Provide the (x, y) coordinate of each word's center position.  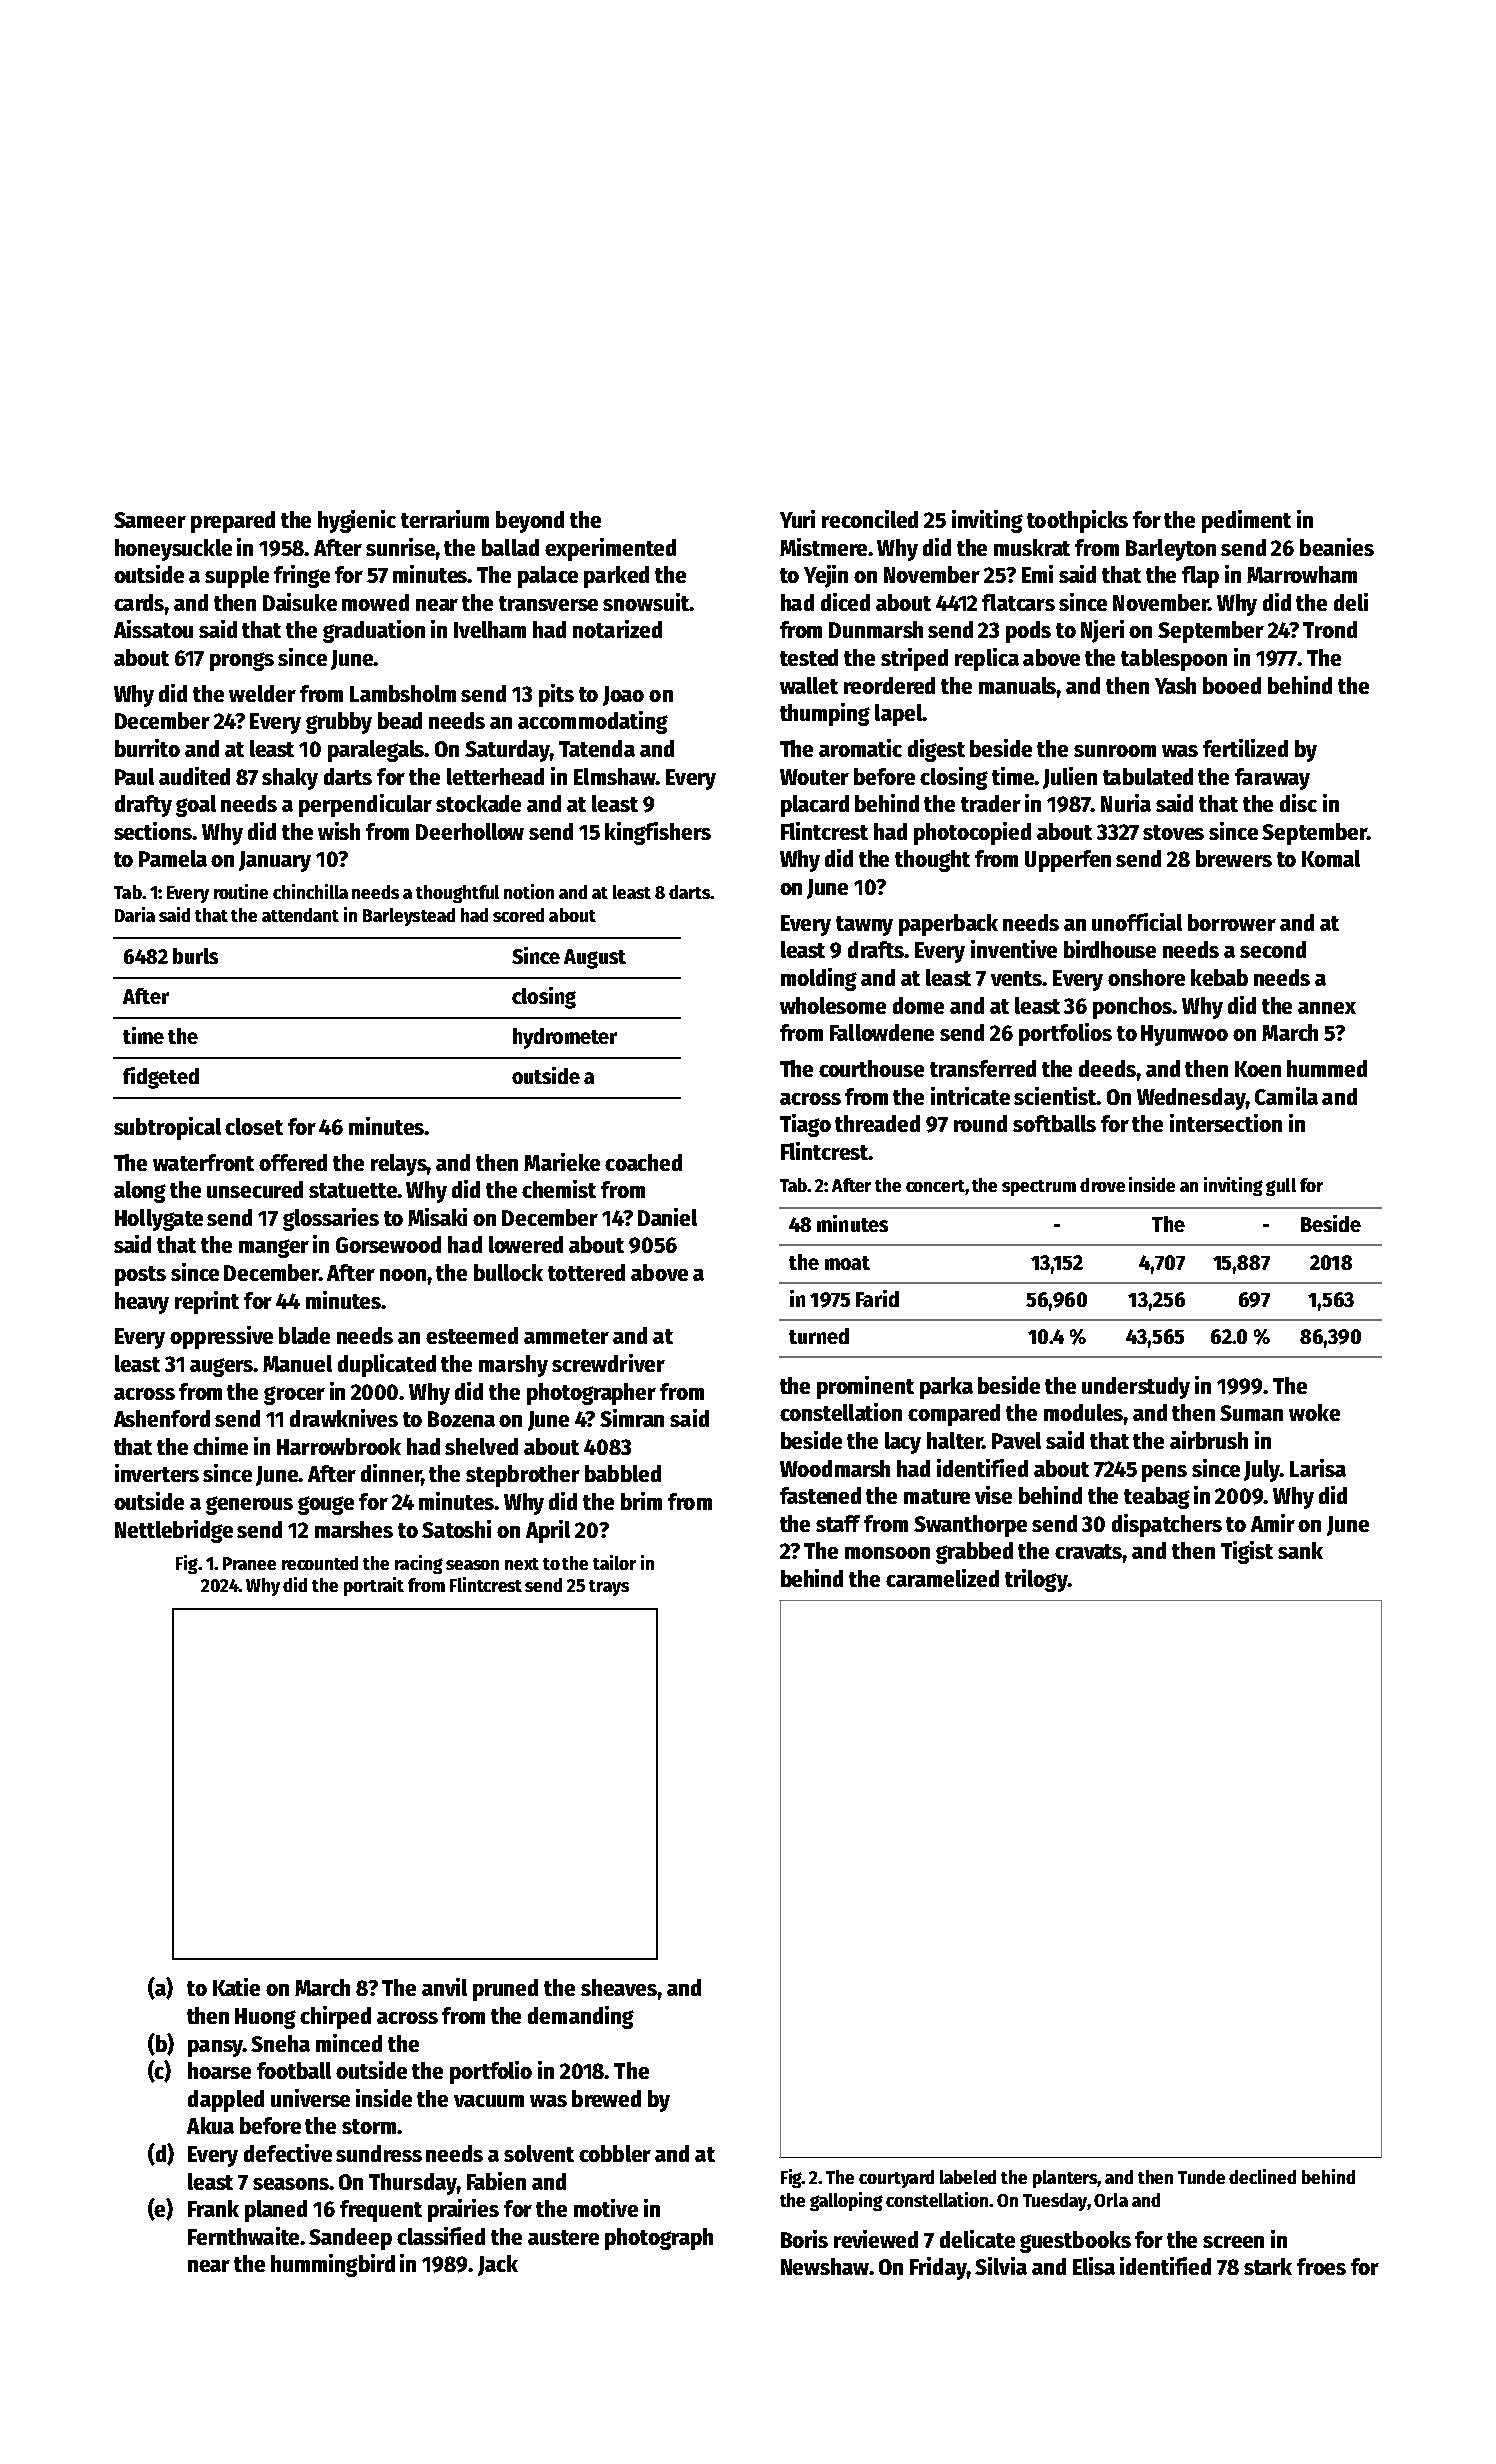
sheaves (619, 1987)
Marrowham (1302, 574)
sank (1300, 1550)
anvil (444, 1987)
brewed (606, 2098)
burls (195, 956)
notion (529, 891)
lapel (898, 715)
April (548, 1531)
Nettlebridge (174, 1531)
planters (1065, 2179)
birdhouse (1110, 949)
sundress (379, 2153)
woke (1314, 1412)
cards (139, 602)
